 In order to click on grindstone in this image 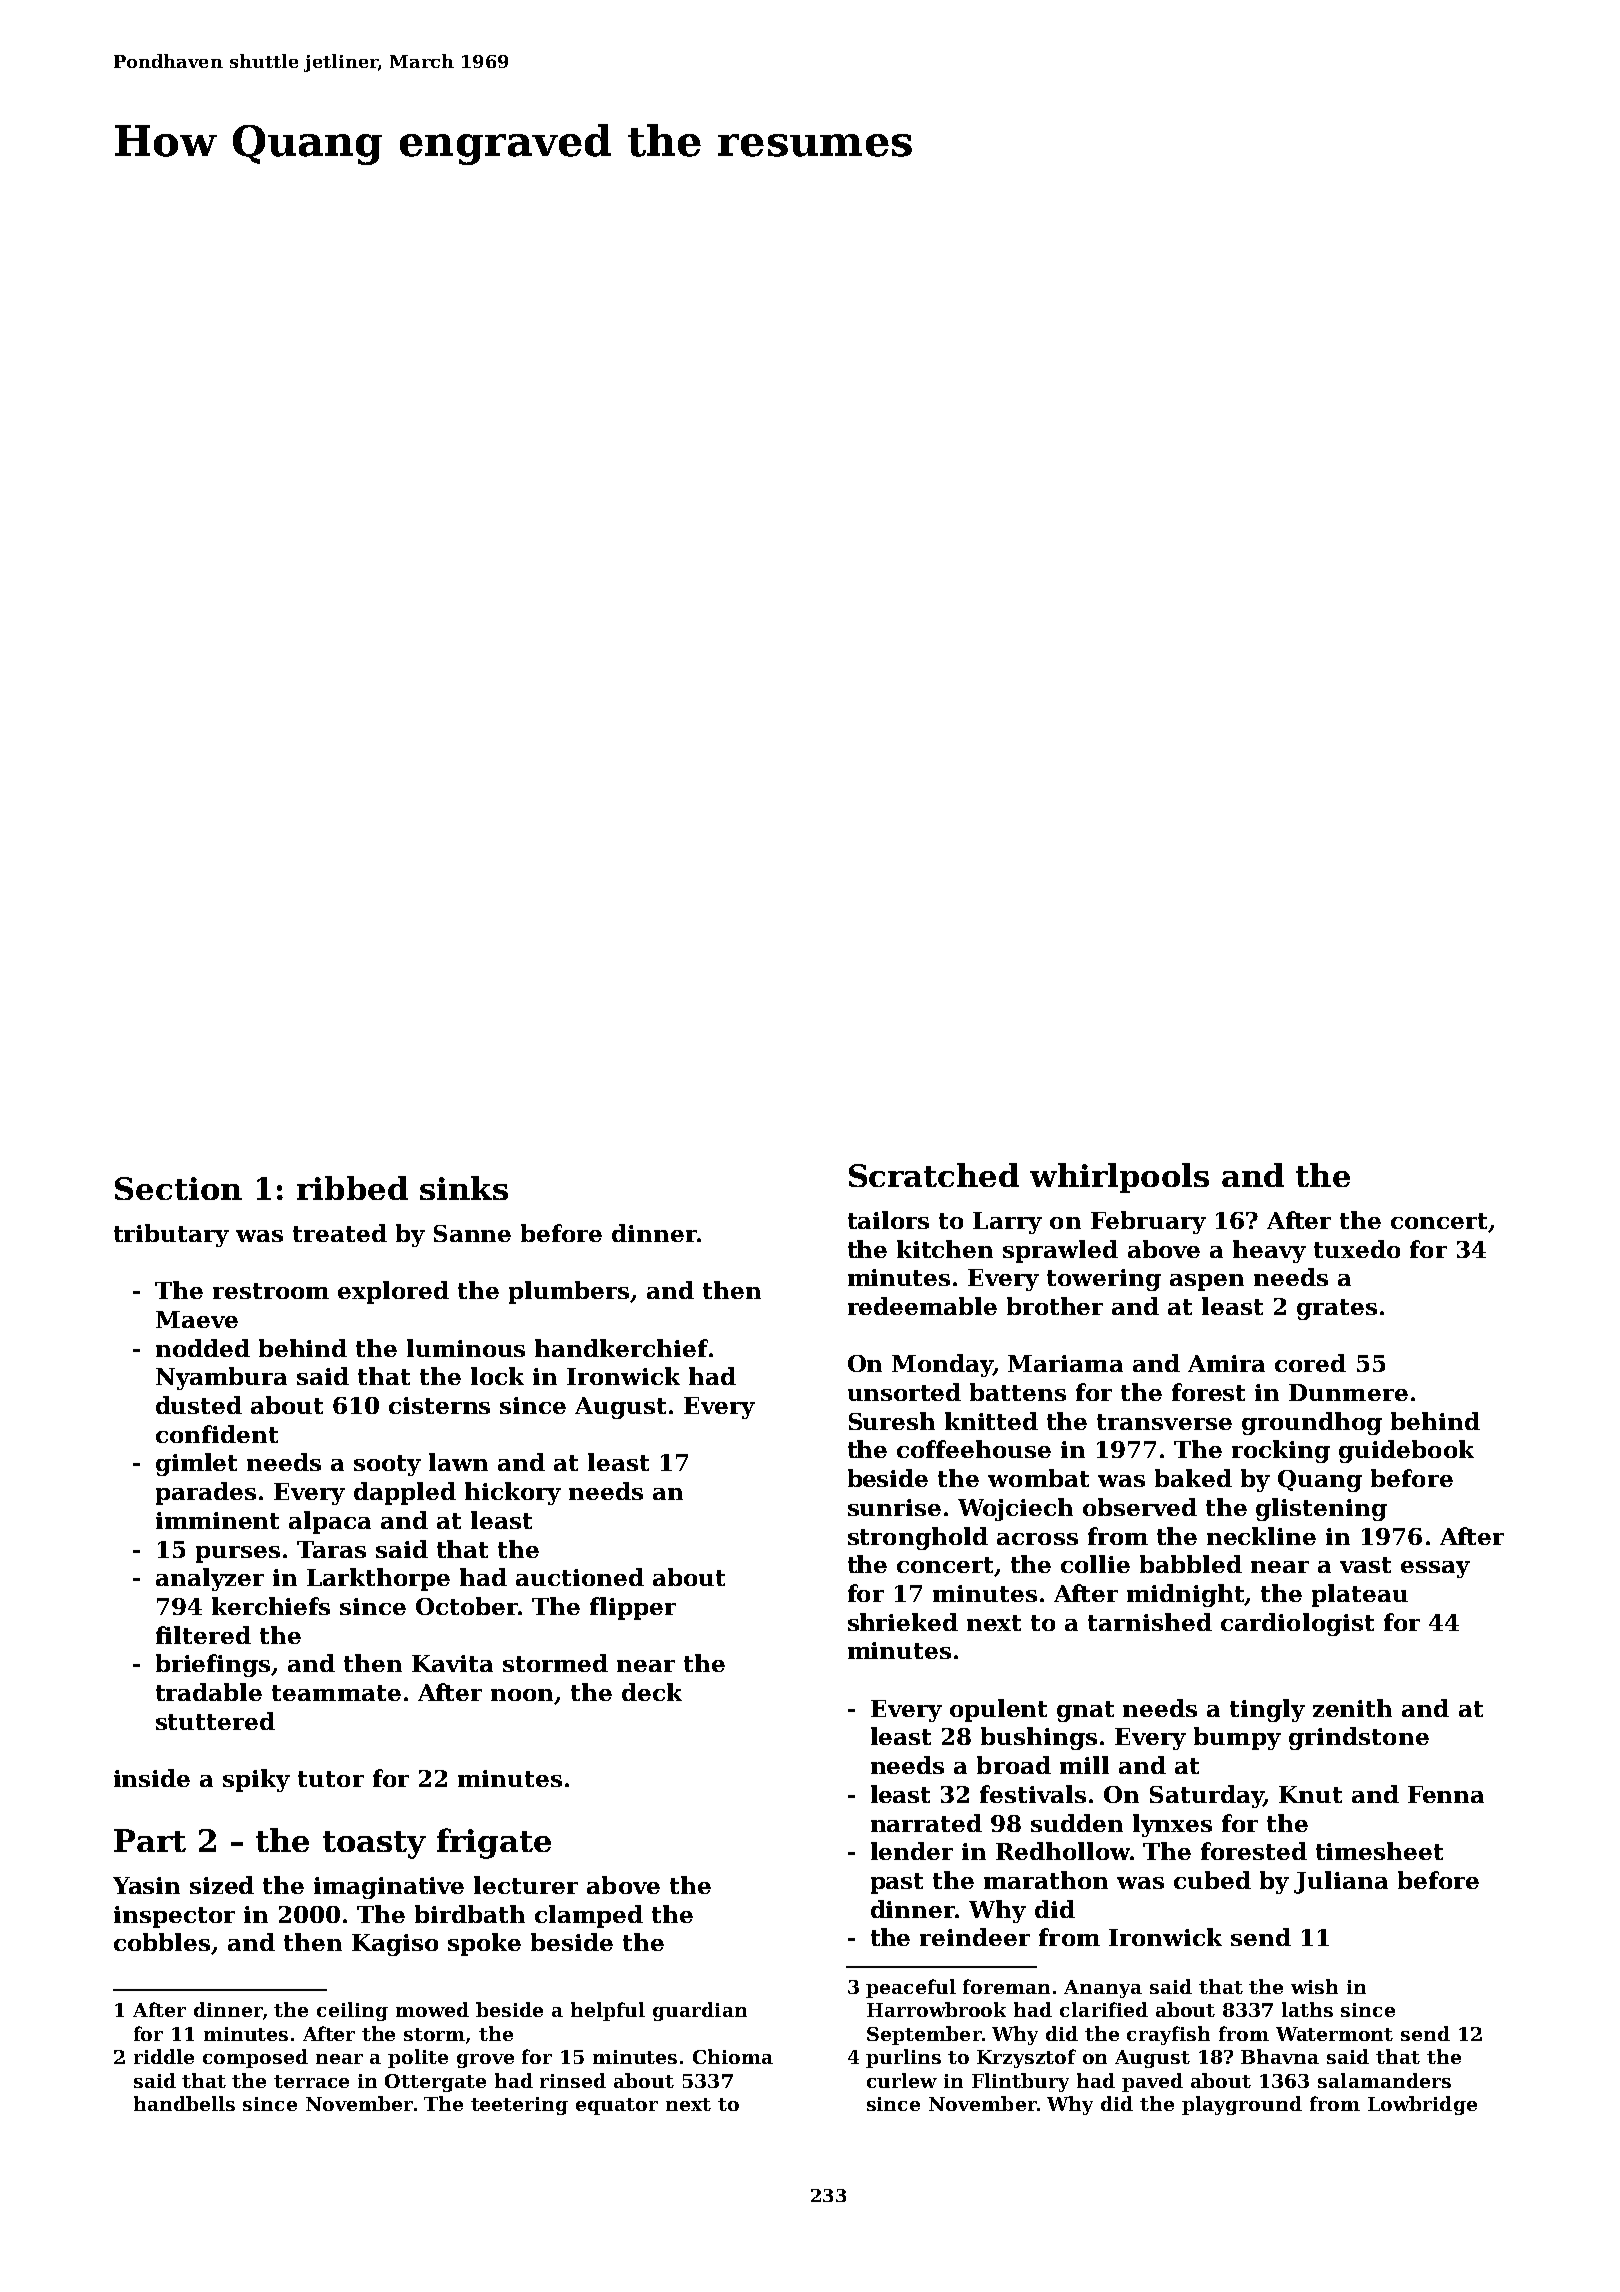, I will do `click(1359, 1738)`.
